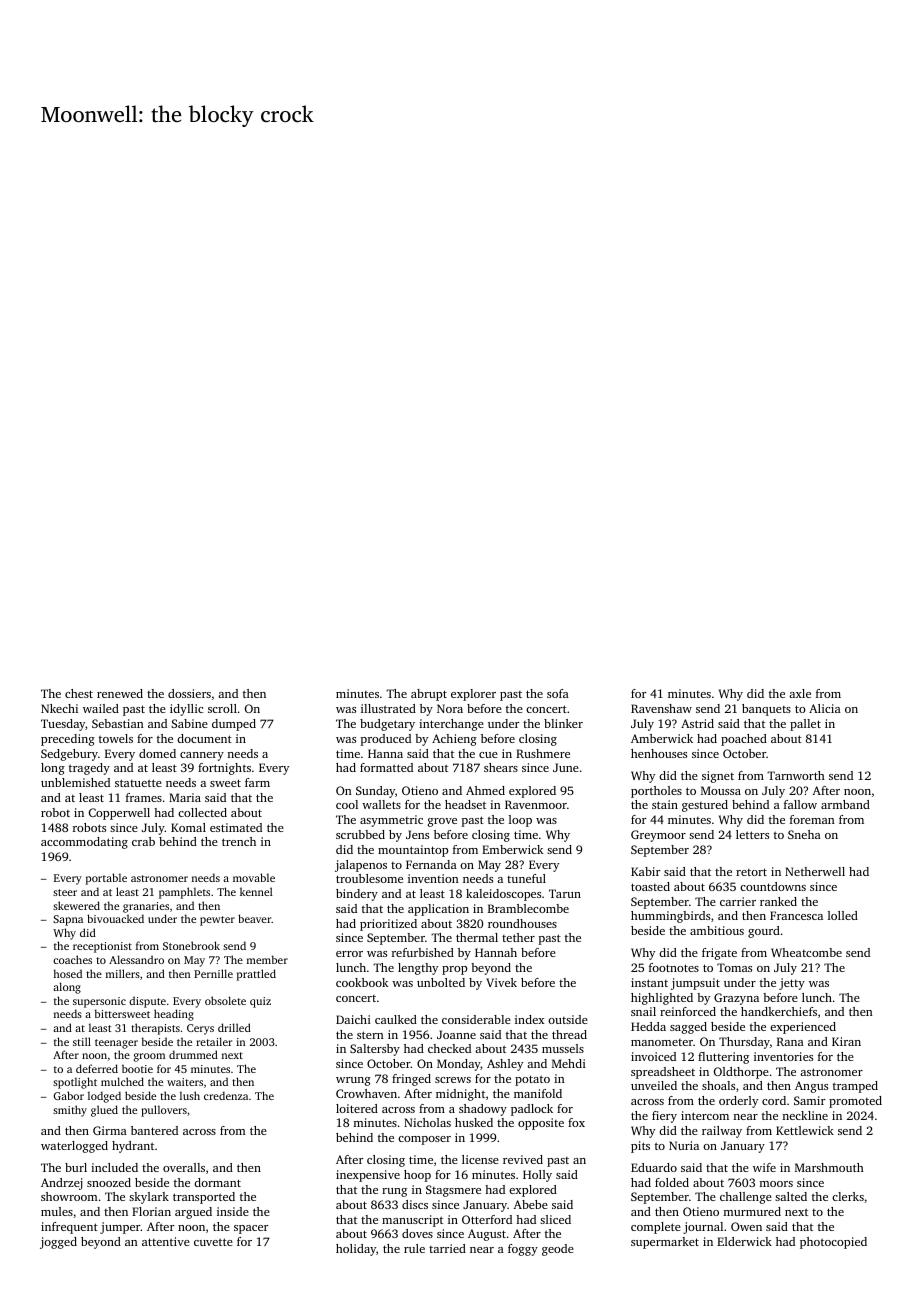 This image has width=924, height=1308. What do you see at coordinates (537, 1176) in the image?
I see `Holly` at bounding box center [537, 1176].
